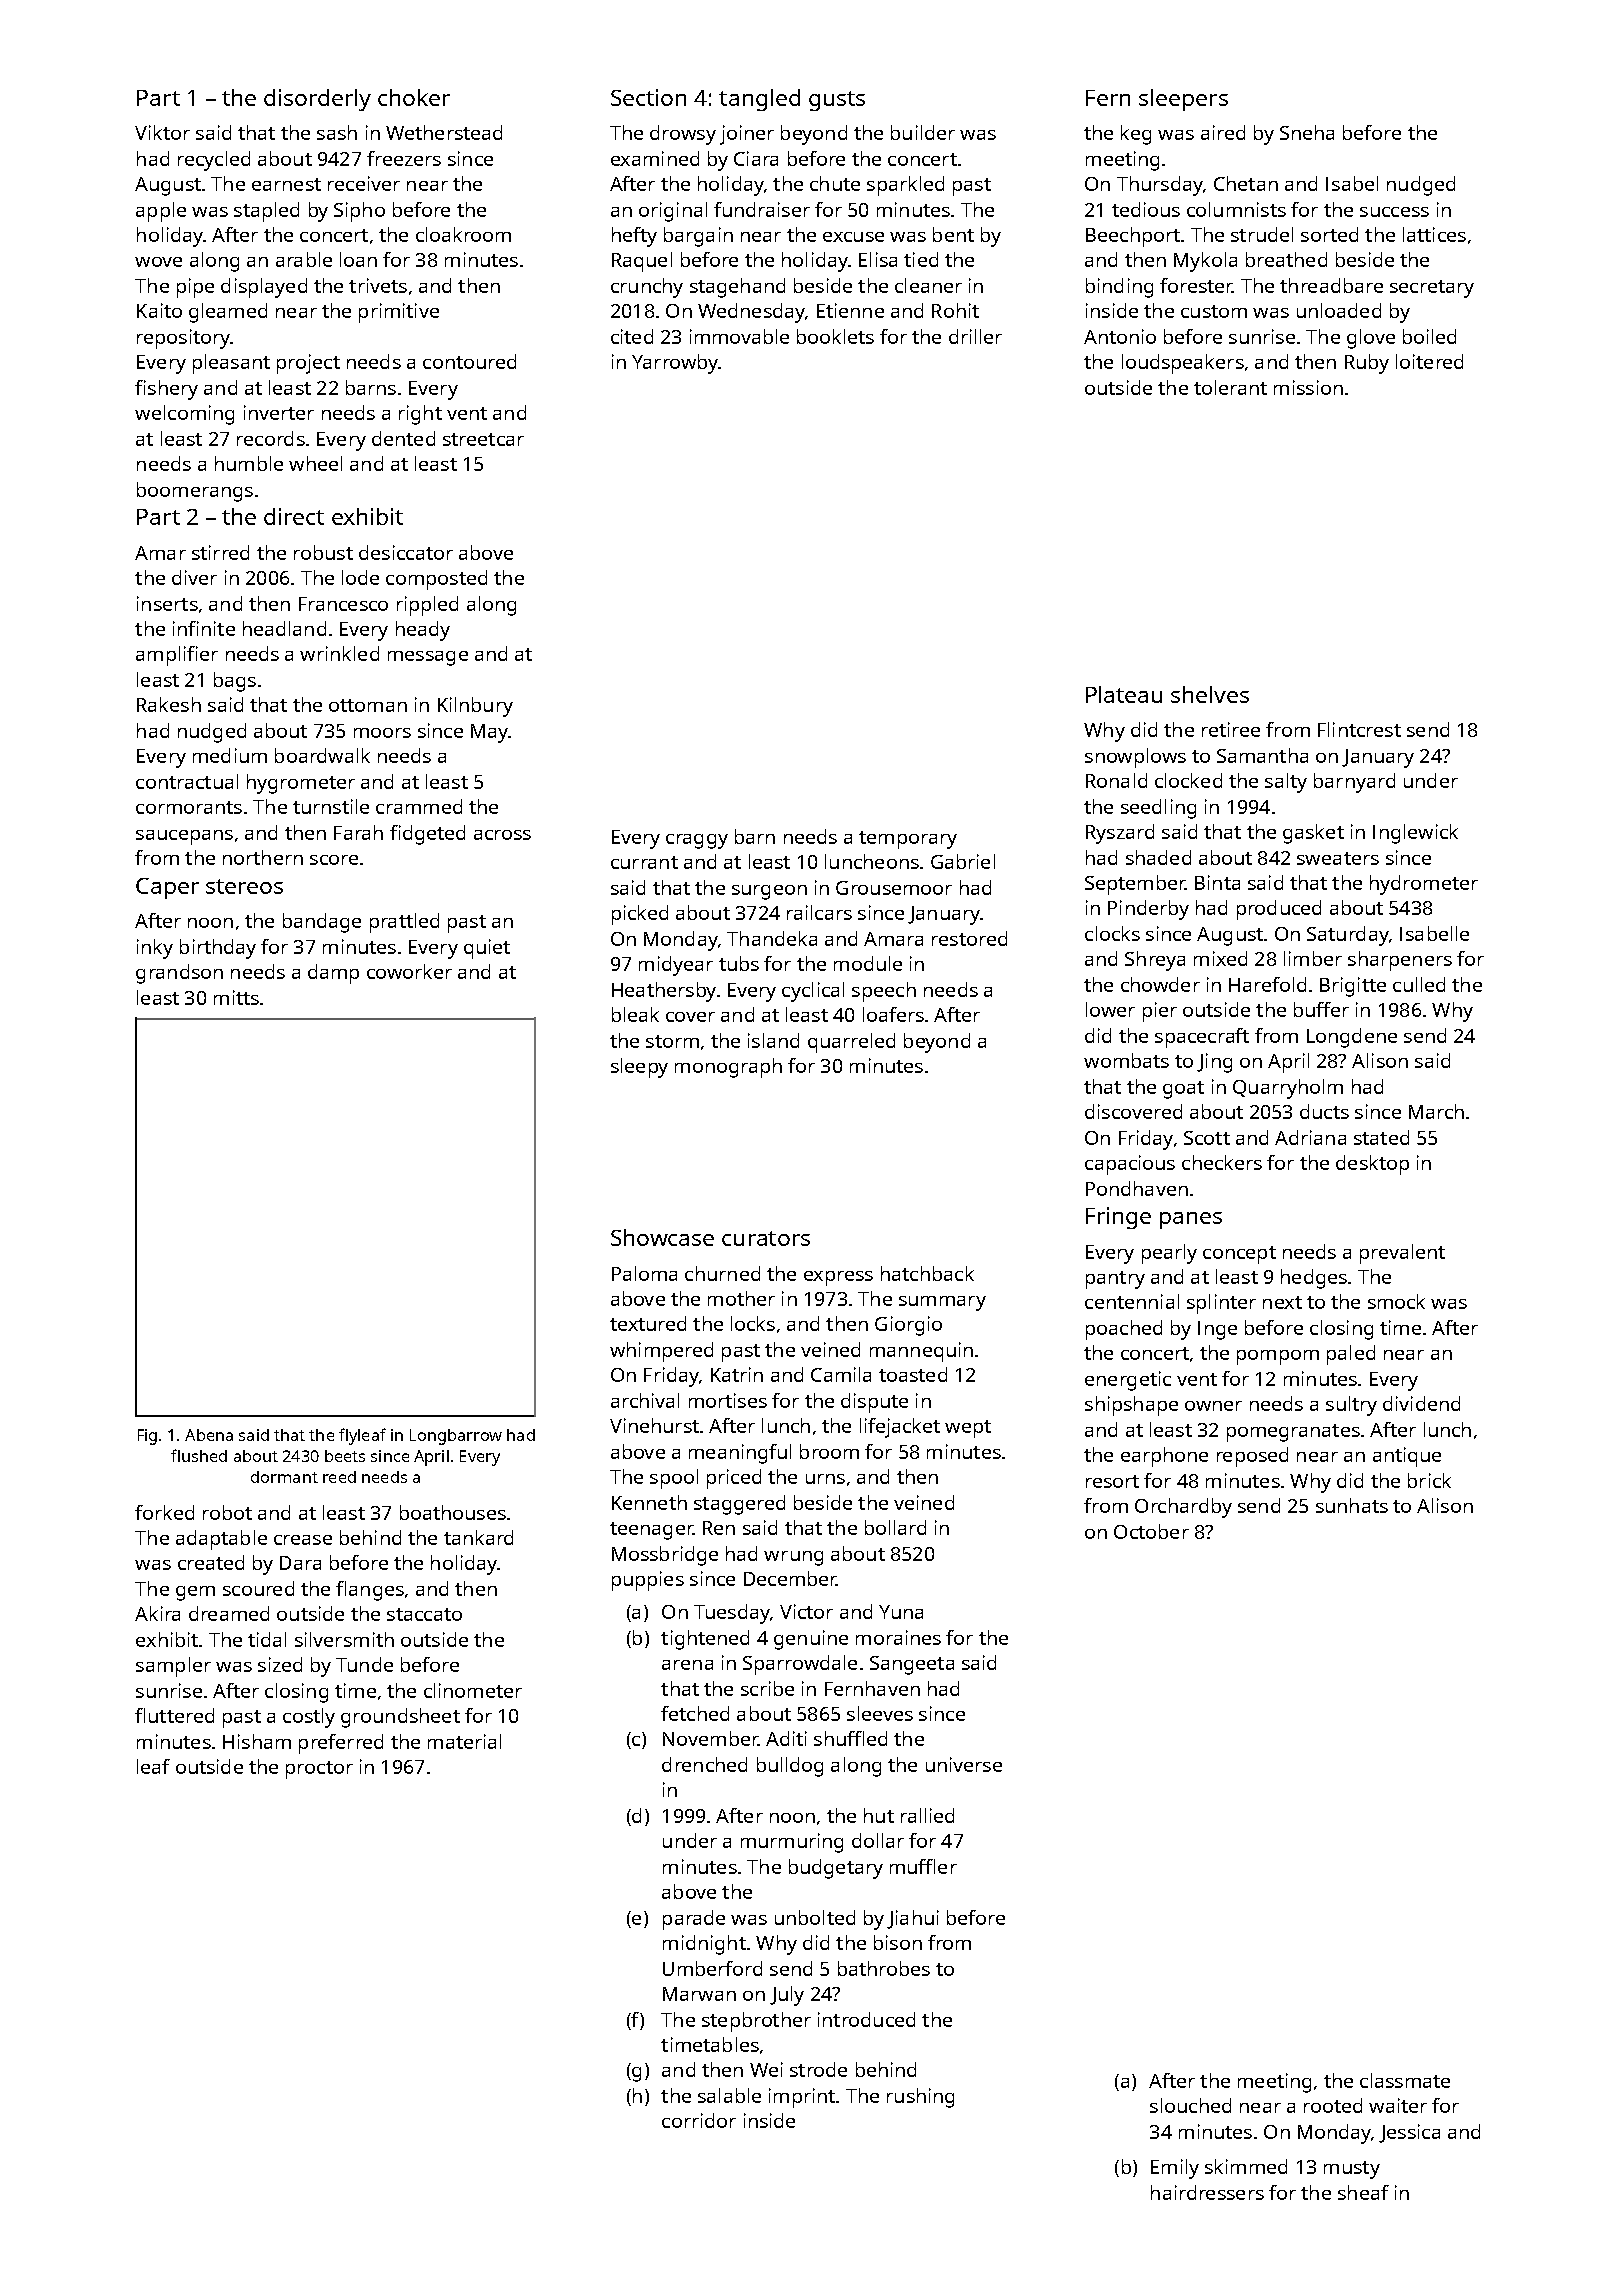 The image size is (1620, 2292). Describe the element at coordinates (456, 1437) in the screenshot. I see `Longbarrow` at that location.
